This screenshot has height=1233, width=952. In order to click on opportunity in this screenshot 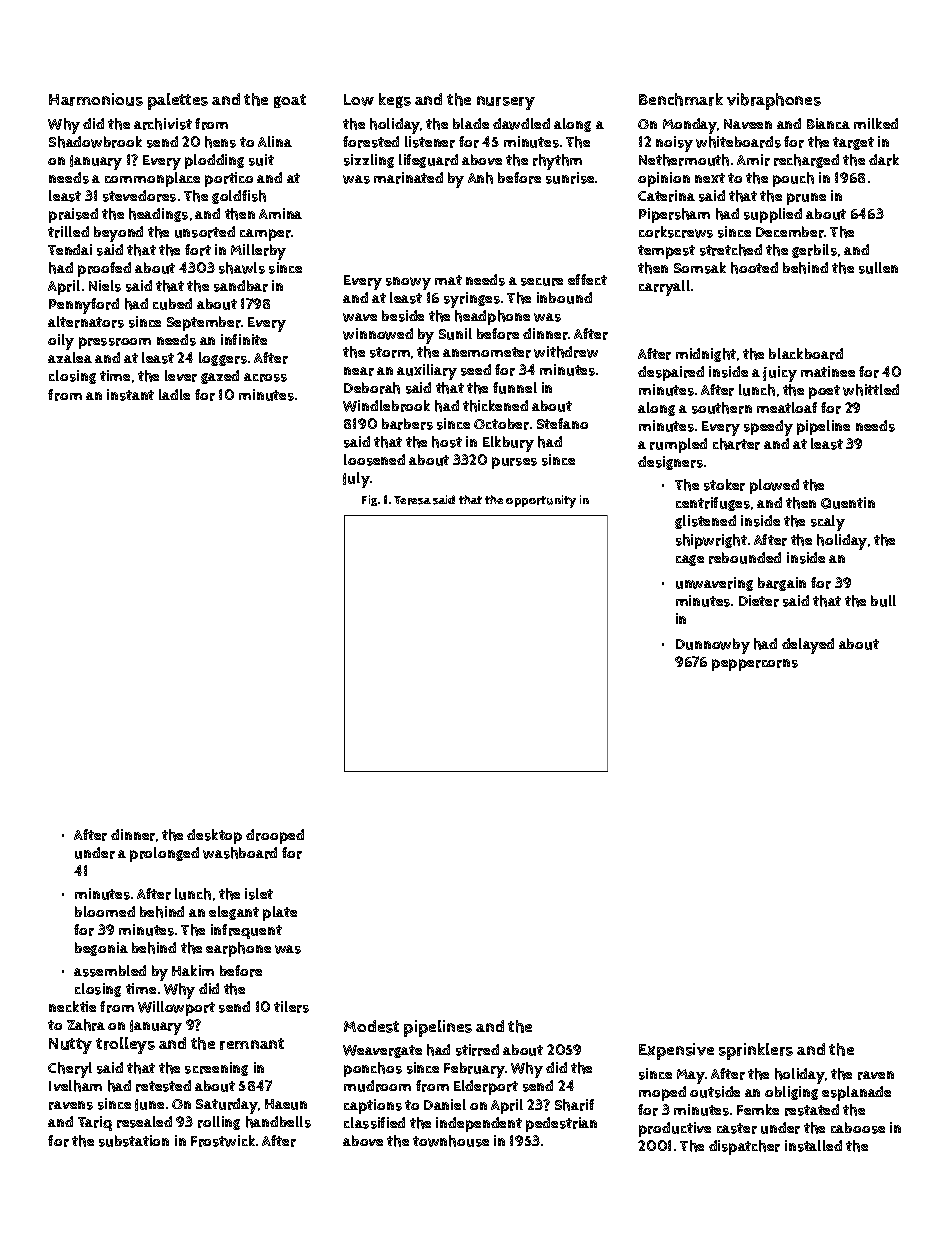, I will do `click(541, 501)`.
